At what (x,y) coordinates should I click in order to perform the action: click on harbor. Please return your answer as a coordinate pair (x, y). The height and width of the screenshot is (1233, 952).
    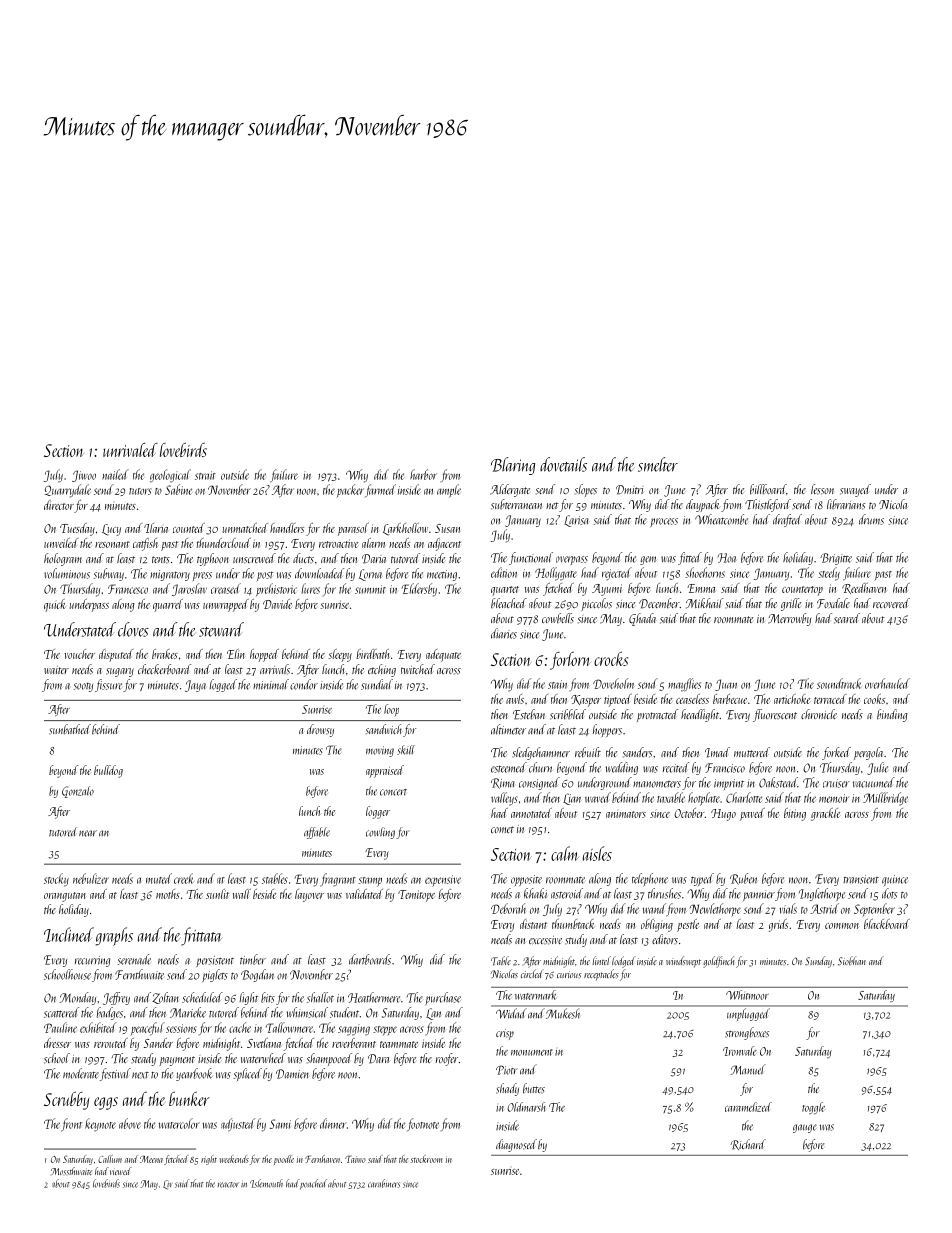
    Looking at the image, I should click on (423, 474).
